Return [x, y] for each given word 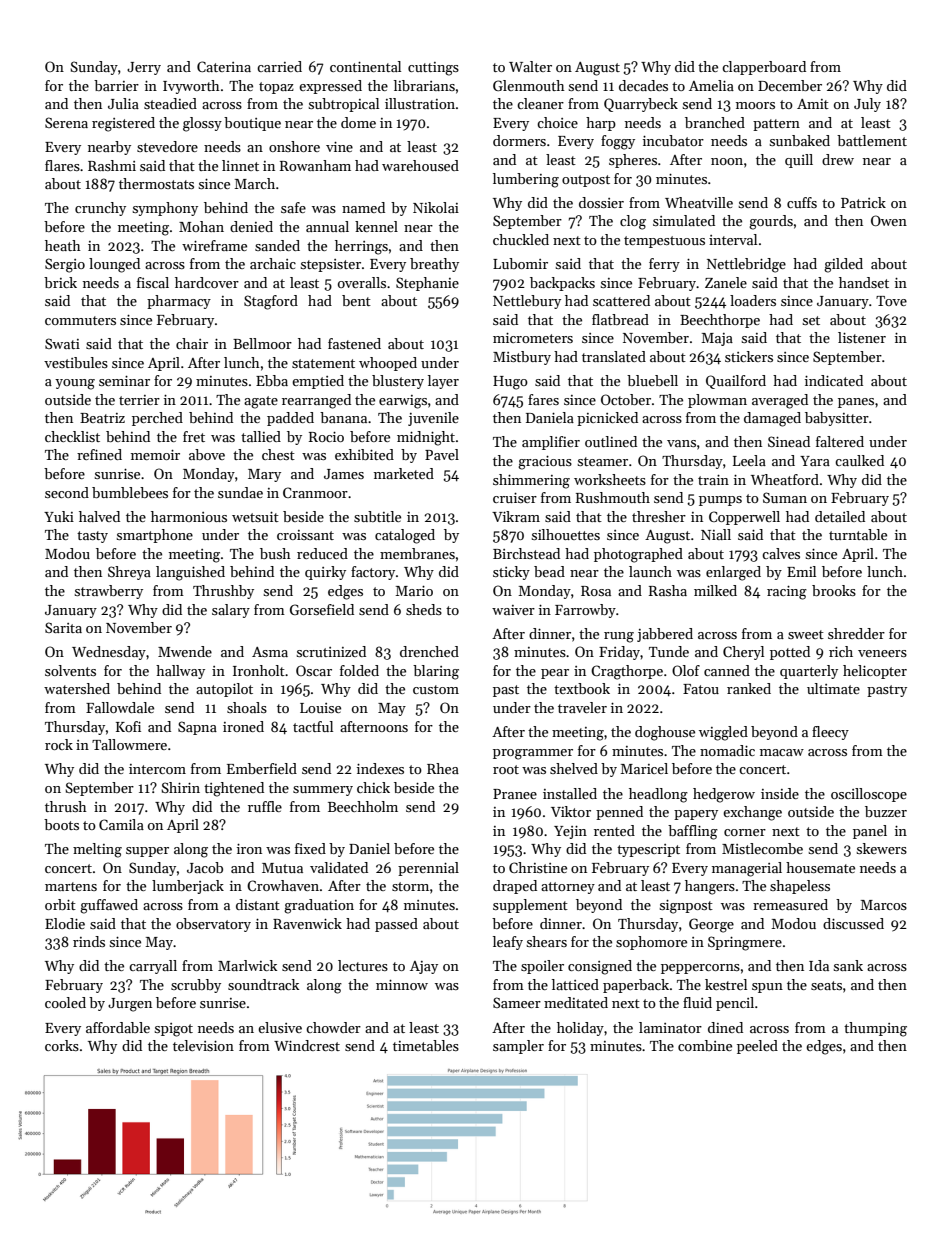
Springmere [745, 943]
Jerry [144, 68]
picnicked [607, 419]
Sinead [789, 441]
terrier [139, 400]
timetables [426, 1045]
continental [365, 66]
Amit [813, 104]
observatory [213, 925]
